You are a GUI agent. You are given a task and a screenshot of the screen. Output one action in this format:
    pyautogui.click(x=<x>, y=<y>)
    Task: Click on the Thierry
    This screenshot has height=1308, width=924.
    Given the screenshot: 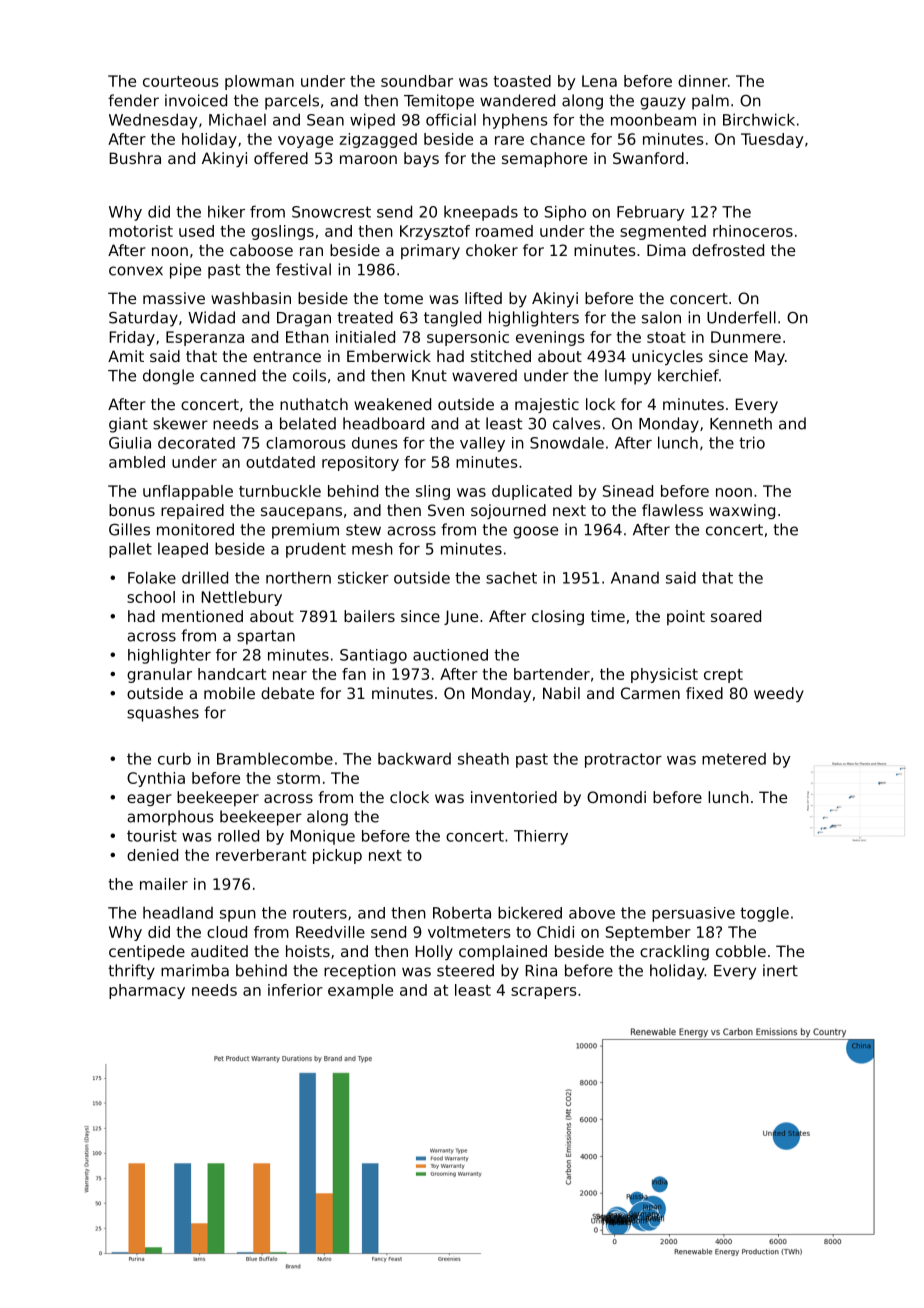 What is the action you would take?
    pyautogui.click(x=541, y=837)
